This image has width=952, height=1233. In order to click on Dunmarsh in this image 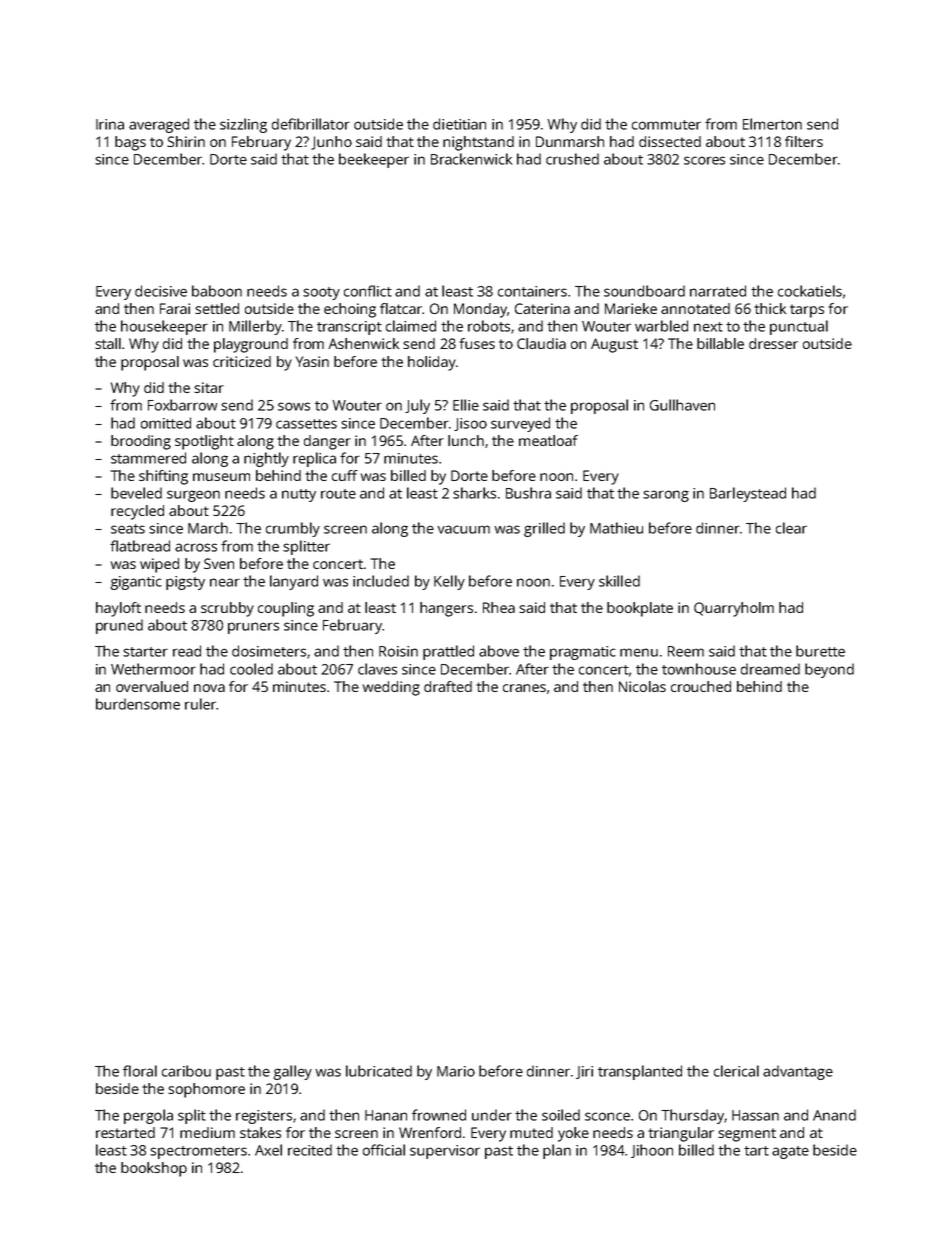, I will do `click(570, 141)`.
